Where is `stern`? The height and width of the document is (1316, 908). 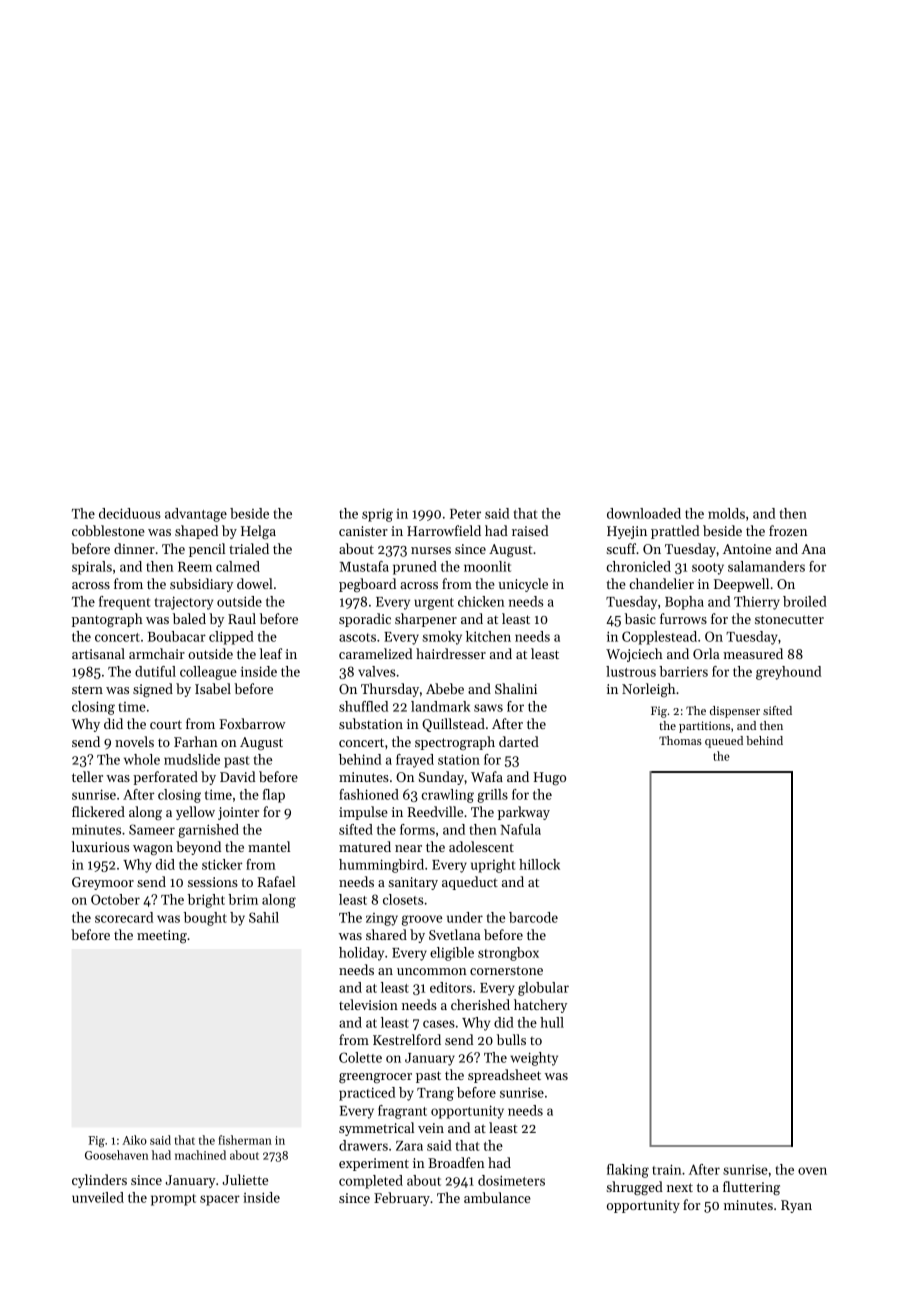
stern is located at coordinates (87, 689).
